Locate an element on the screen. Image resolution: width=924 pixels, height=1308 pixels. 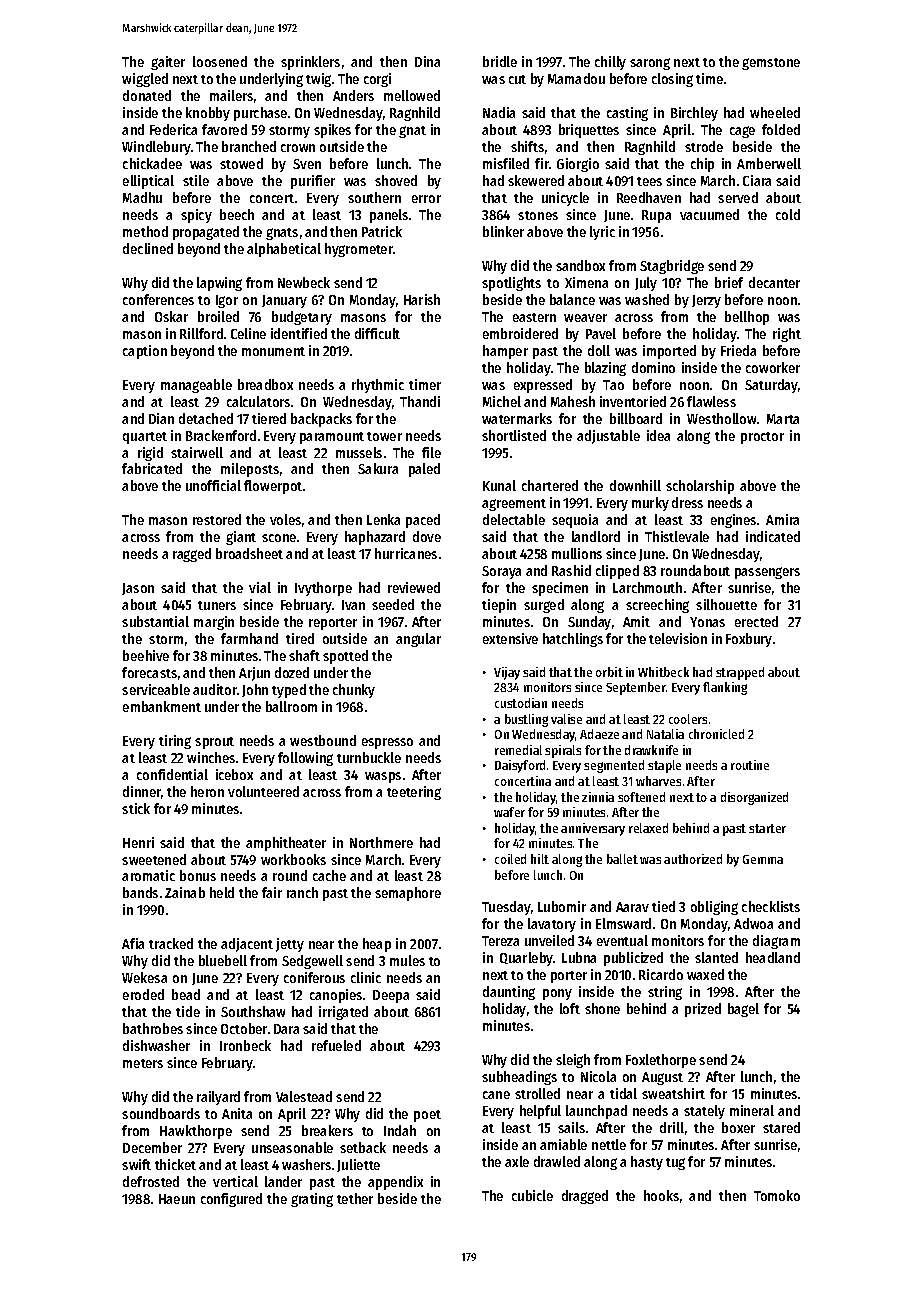
detached is located at coordinates (206, 418).
